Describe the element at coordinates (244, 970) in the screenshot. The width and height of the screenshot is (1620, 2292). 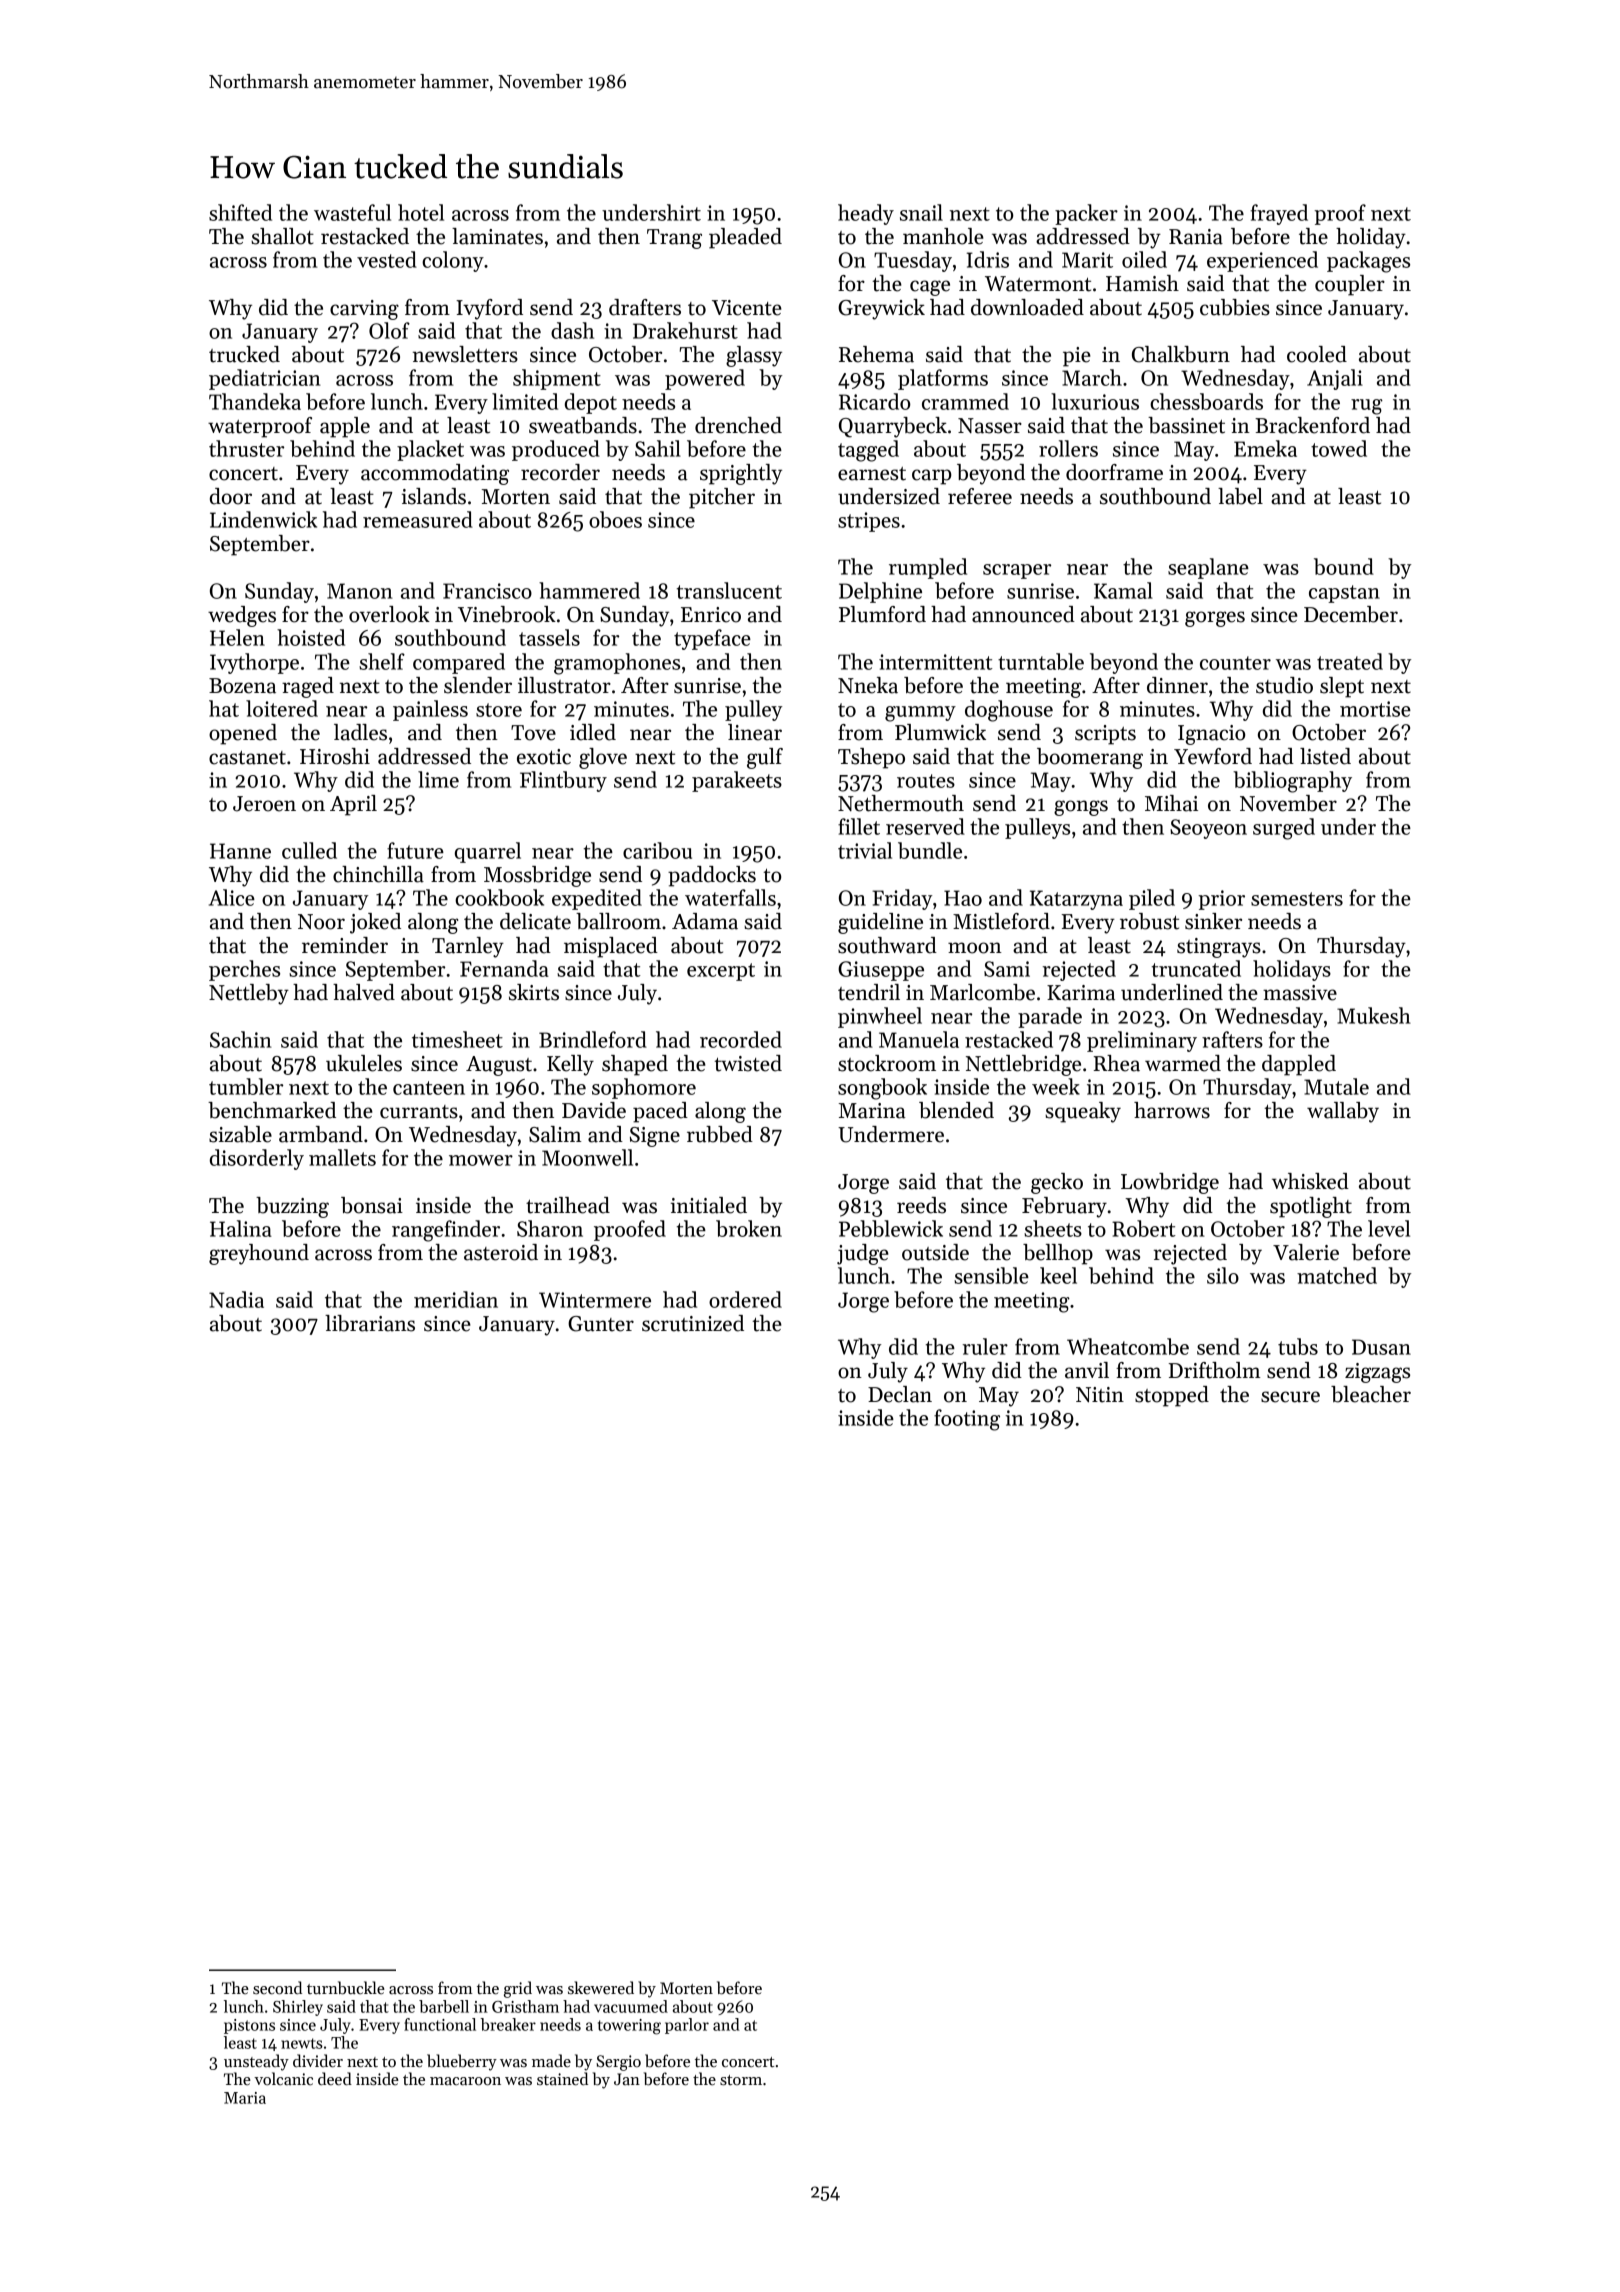
I see `perches` at that location.
